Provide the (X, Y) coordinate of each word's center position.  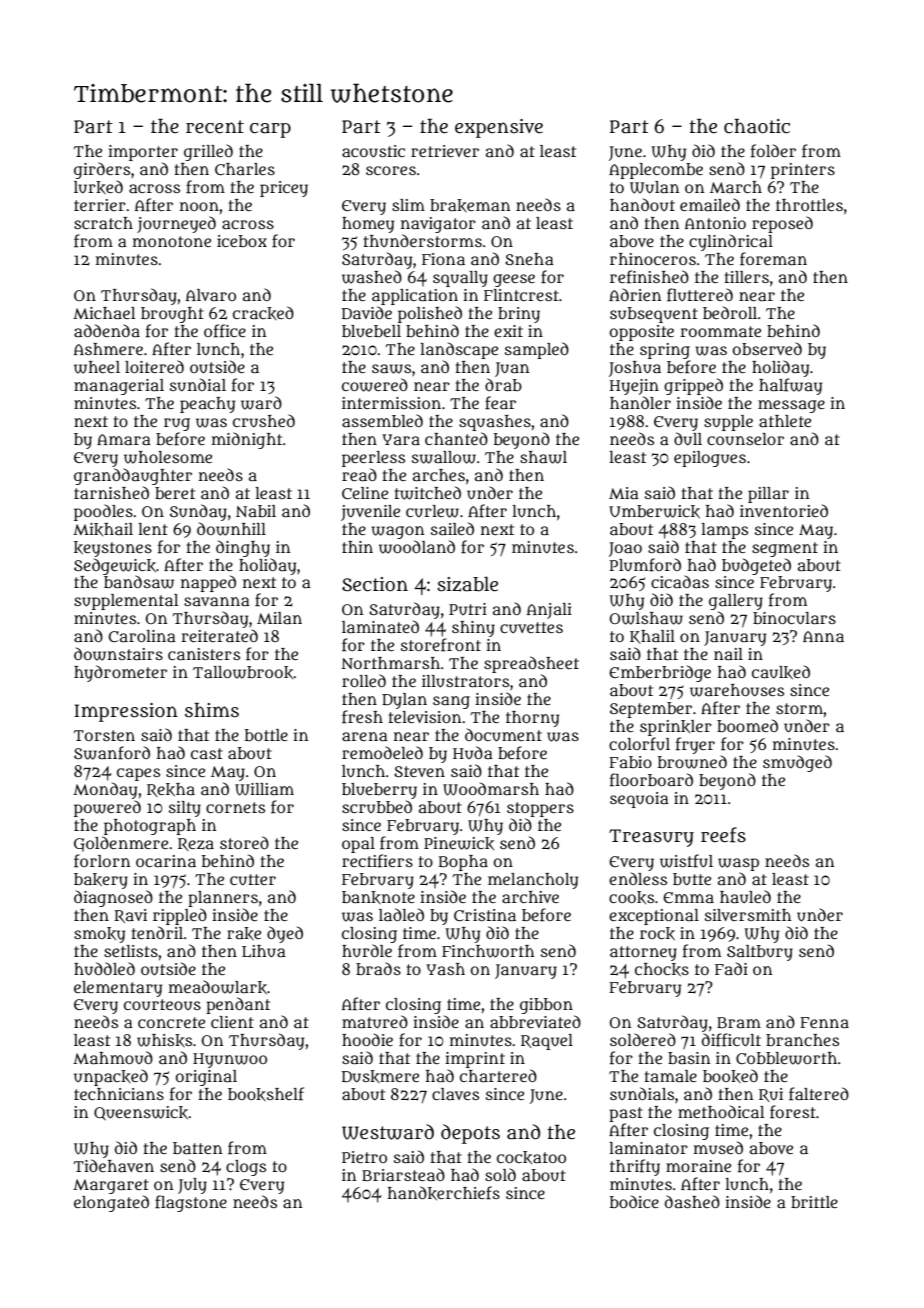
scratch (103, 223)
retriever (445, 151)
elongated (111, 1203)
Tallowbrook (243, 672)
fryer (695, 745)
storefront (441, 645)
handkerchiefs (444, 1193)
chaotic (757, 126)
